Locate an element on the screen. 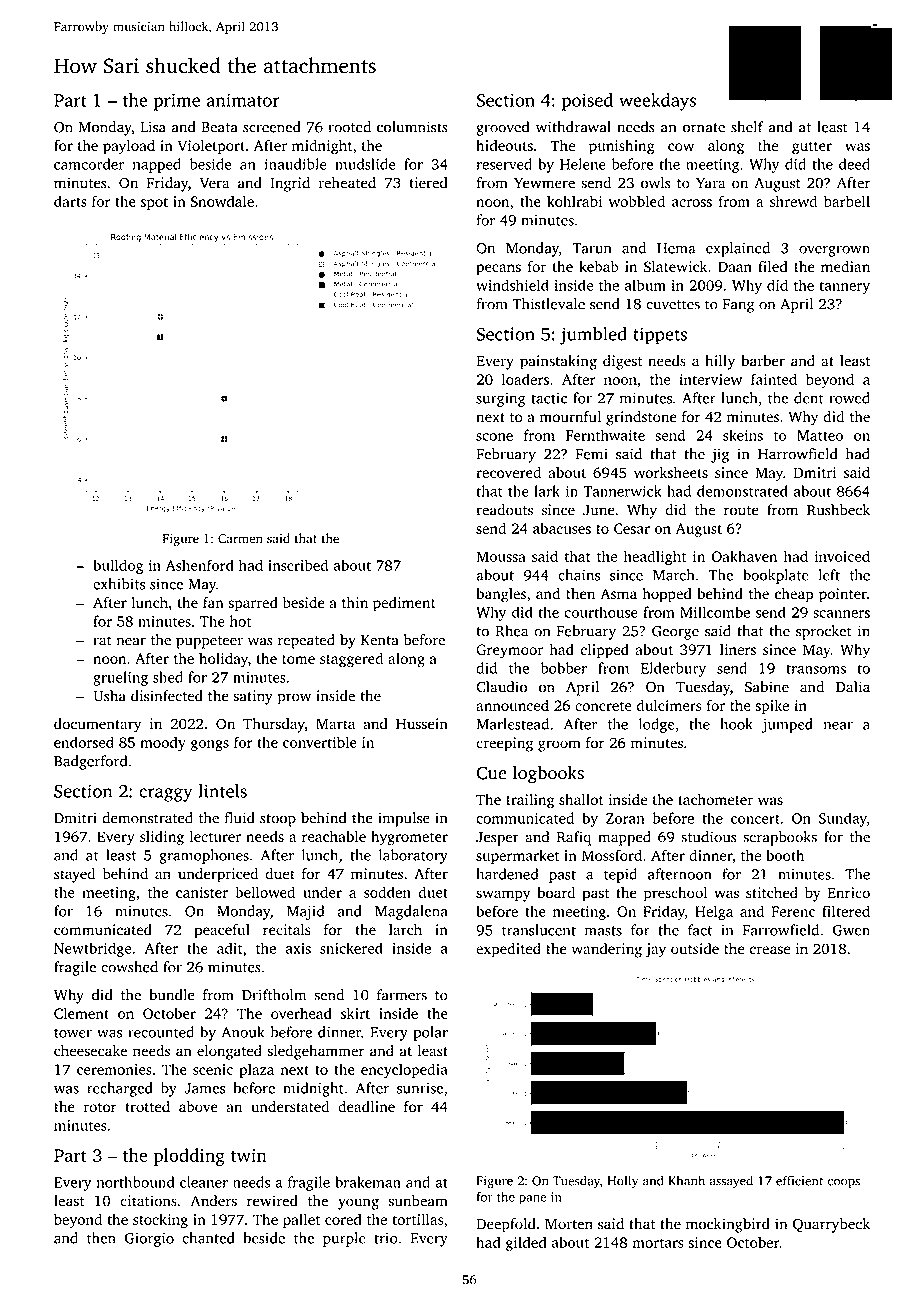  deed is located at coordinates (854, 164).
